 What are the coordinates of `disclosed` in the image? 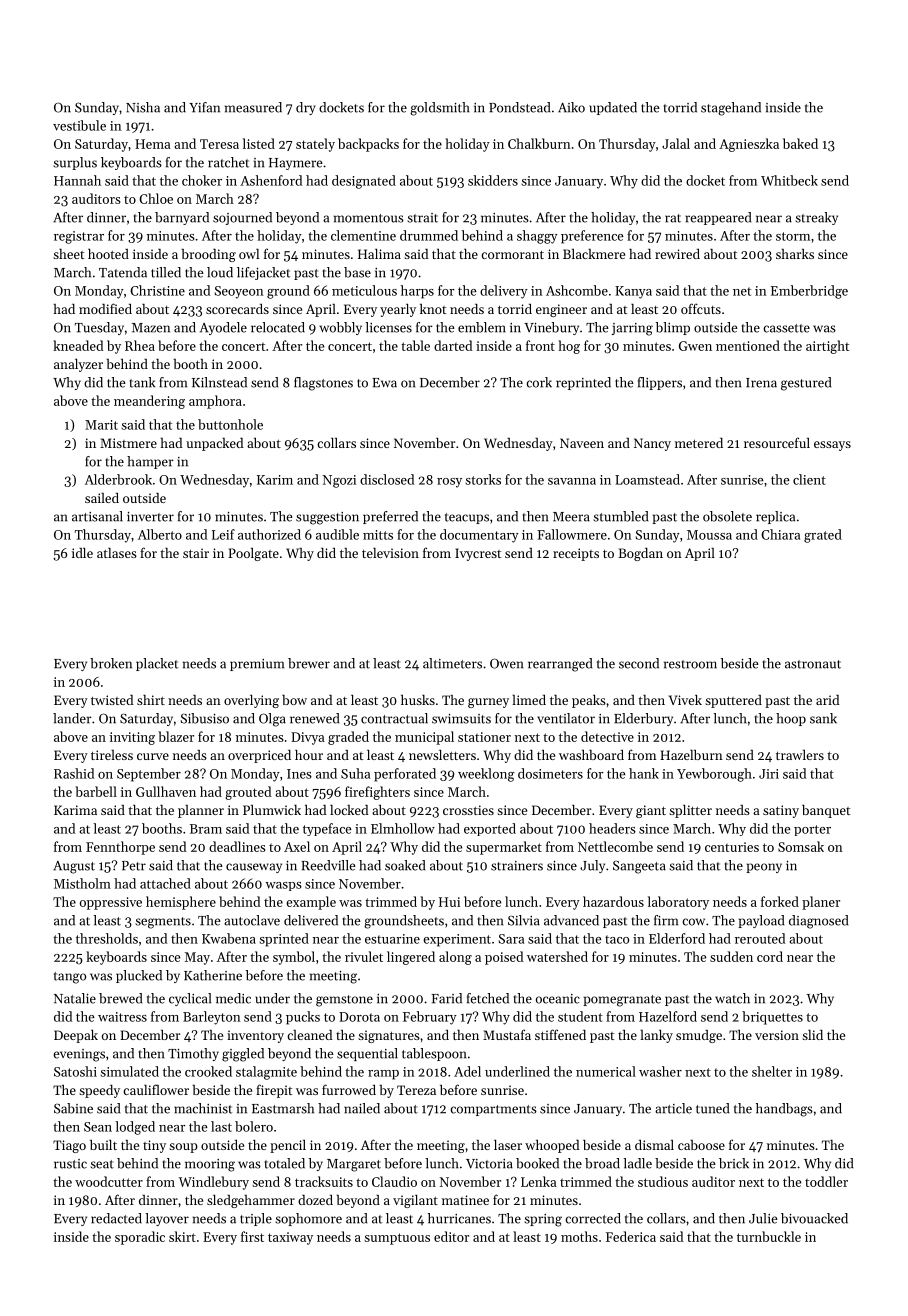 It's located at (387, 479).
